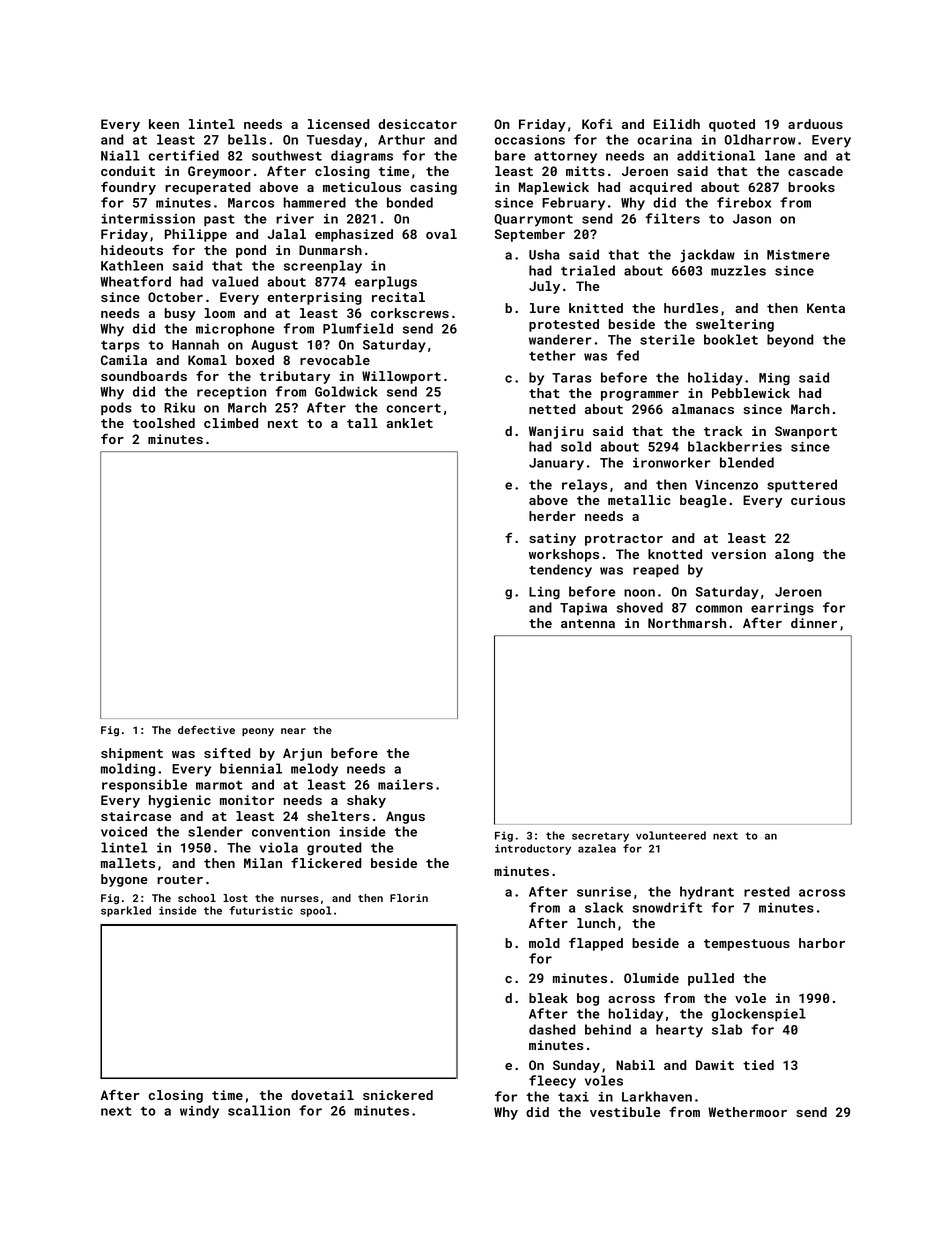 Image resolution: width=952 pixels, height=1233 pixels. What do you see at coordinates (747, 1112) in the screenshot?
I see `Wethermoor` at bounding box center [747, 1112].
